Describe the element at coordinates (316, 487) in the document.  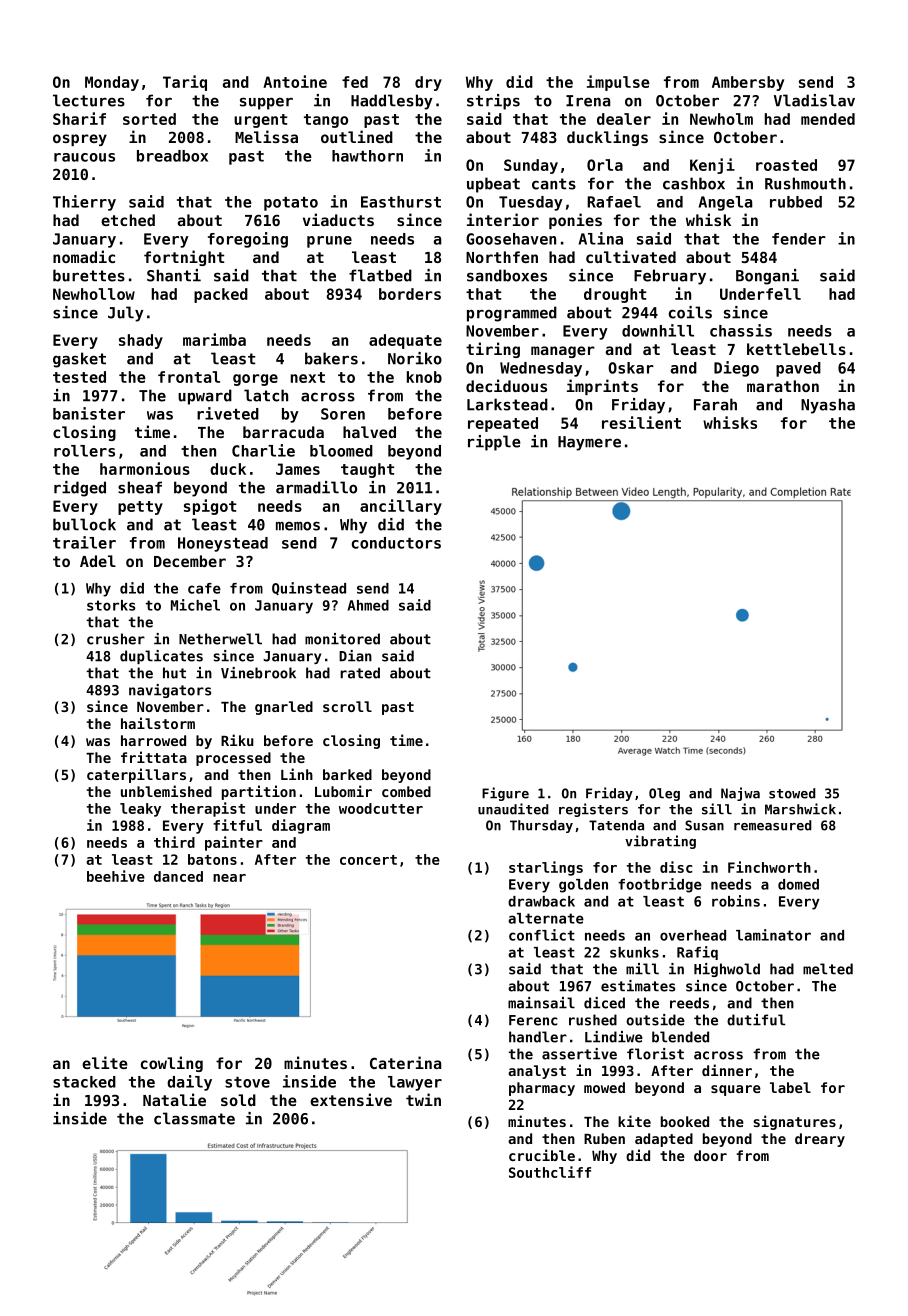
I see `armadillo` at that location.
